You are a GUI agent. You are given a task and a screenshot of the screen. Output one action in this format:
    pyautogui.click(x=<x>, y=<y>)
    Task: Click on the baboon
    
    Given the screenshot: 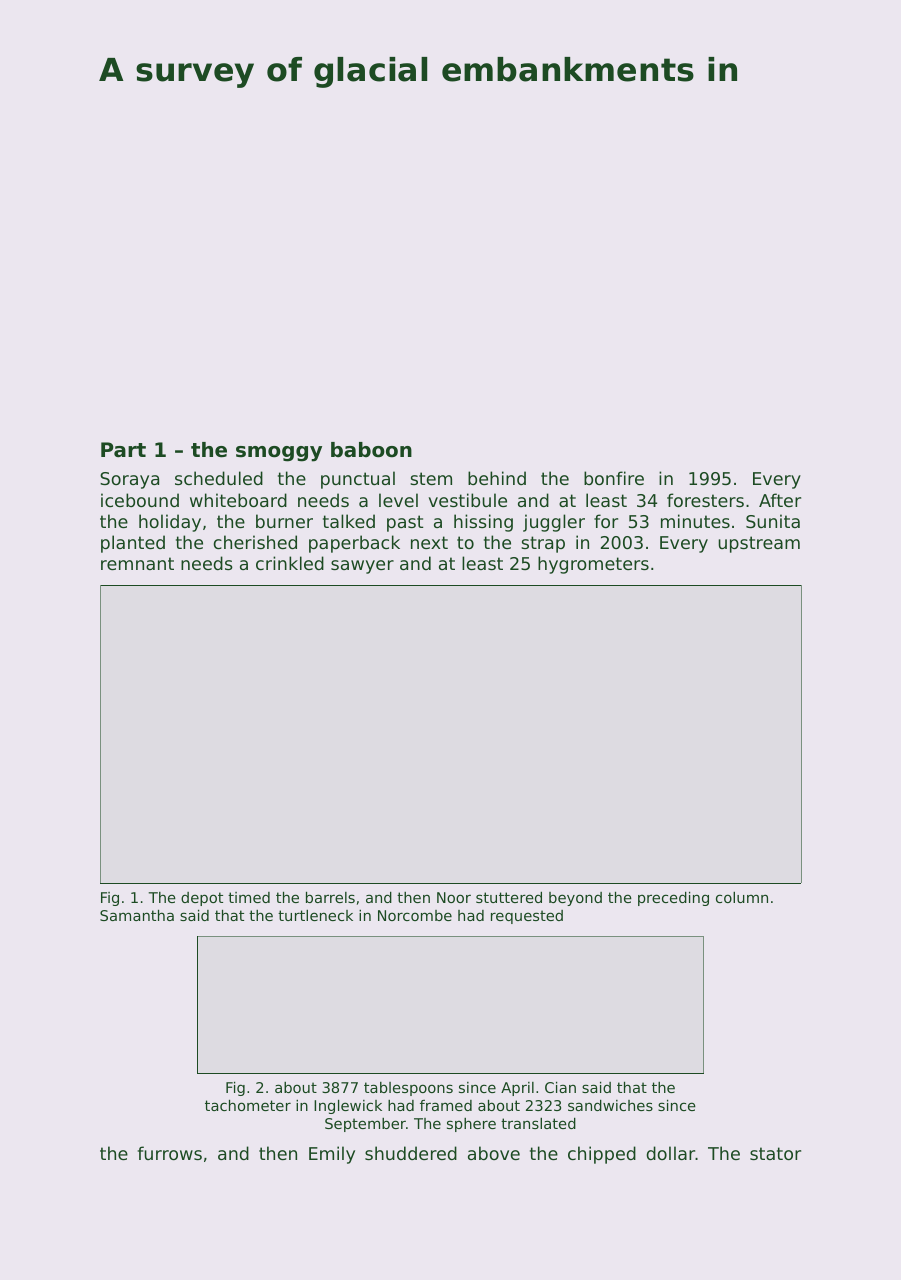 What is the action you would take?
    pyautogui.click(x=371, y=450)
